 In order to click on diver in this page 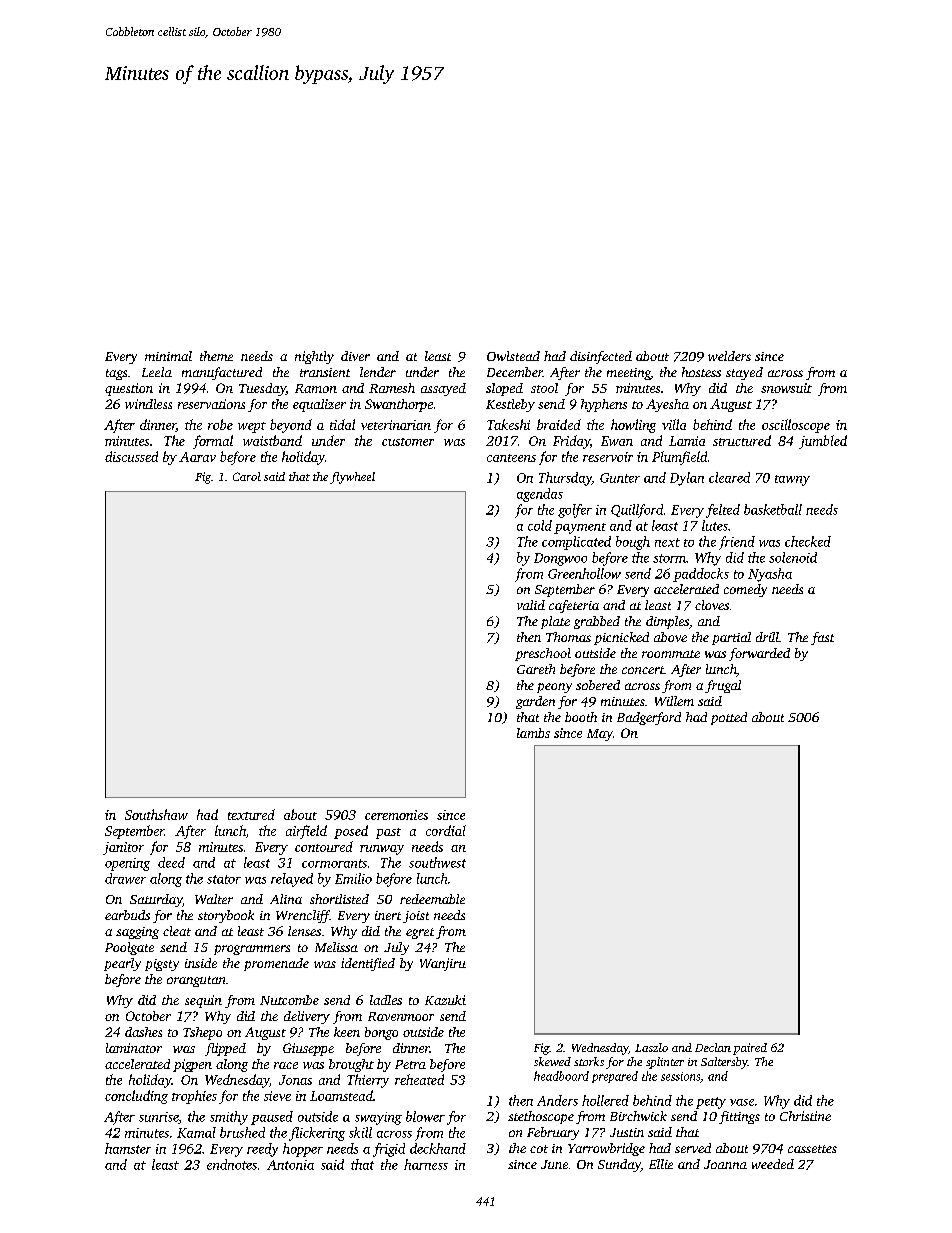, I will do `click(355, 356)`.
